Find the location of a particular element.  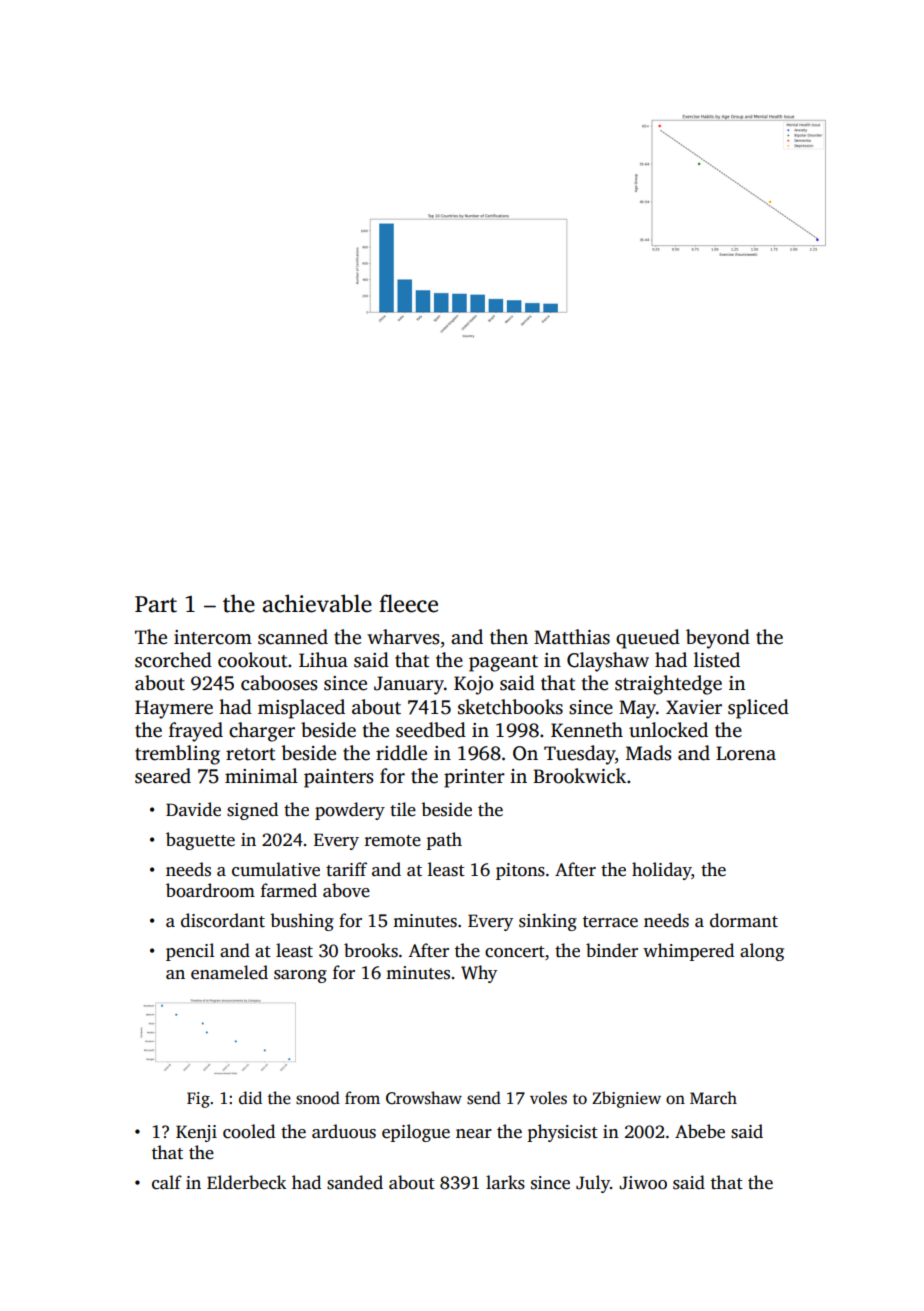

Elderbeck is located at coordinates (246, 1182).
